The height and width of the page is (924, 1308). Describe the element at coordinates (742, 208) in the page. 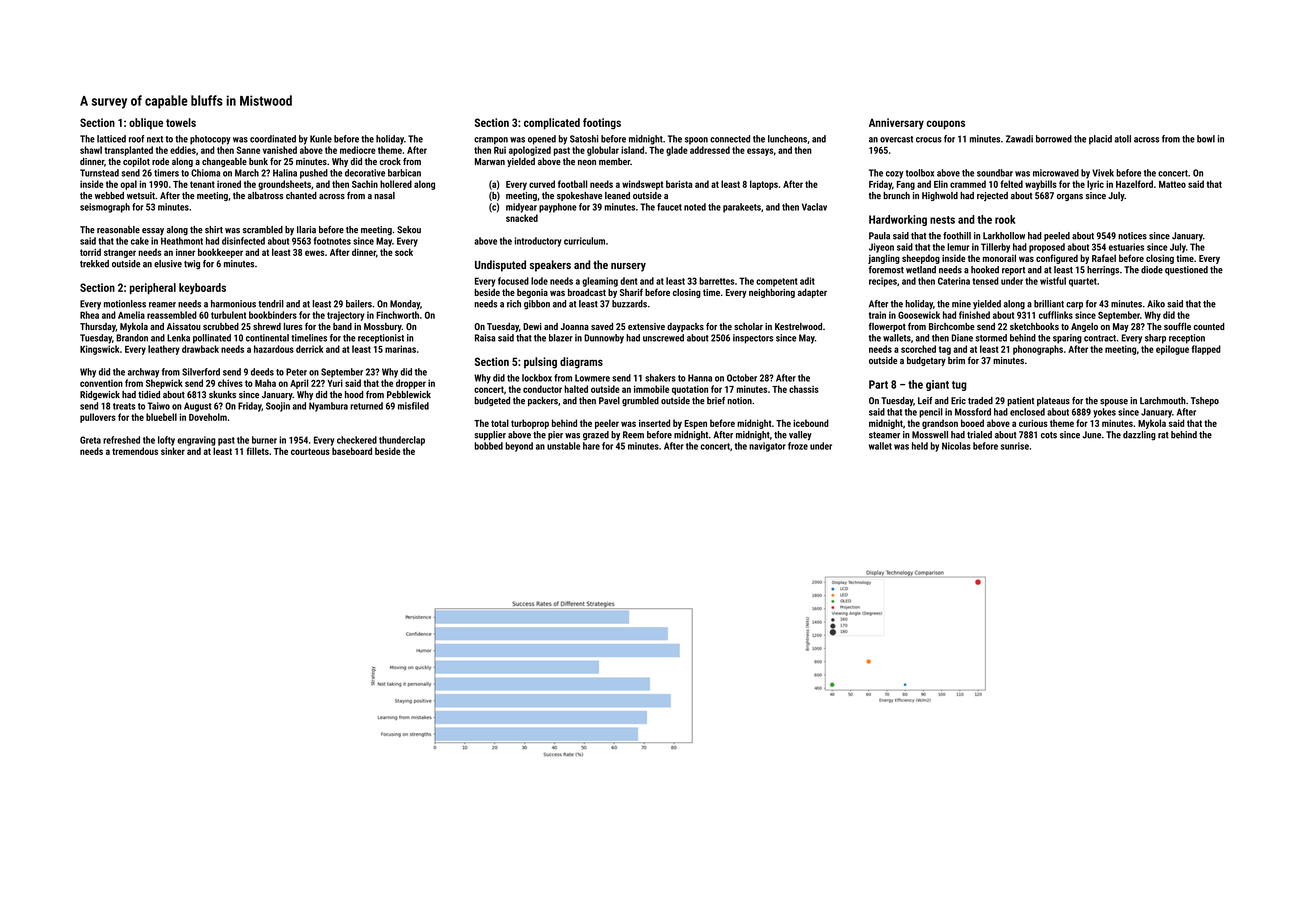

I see `parakeets` at that location.
